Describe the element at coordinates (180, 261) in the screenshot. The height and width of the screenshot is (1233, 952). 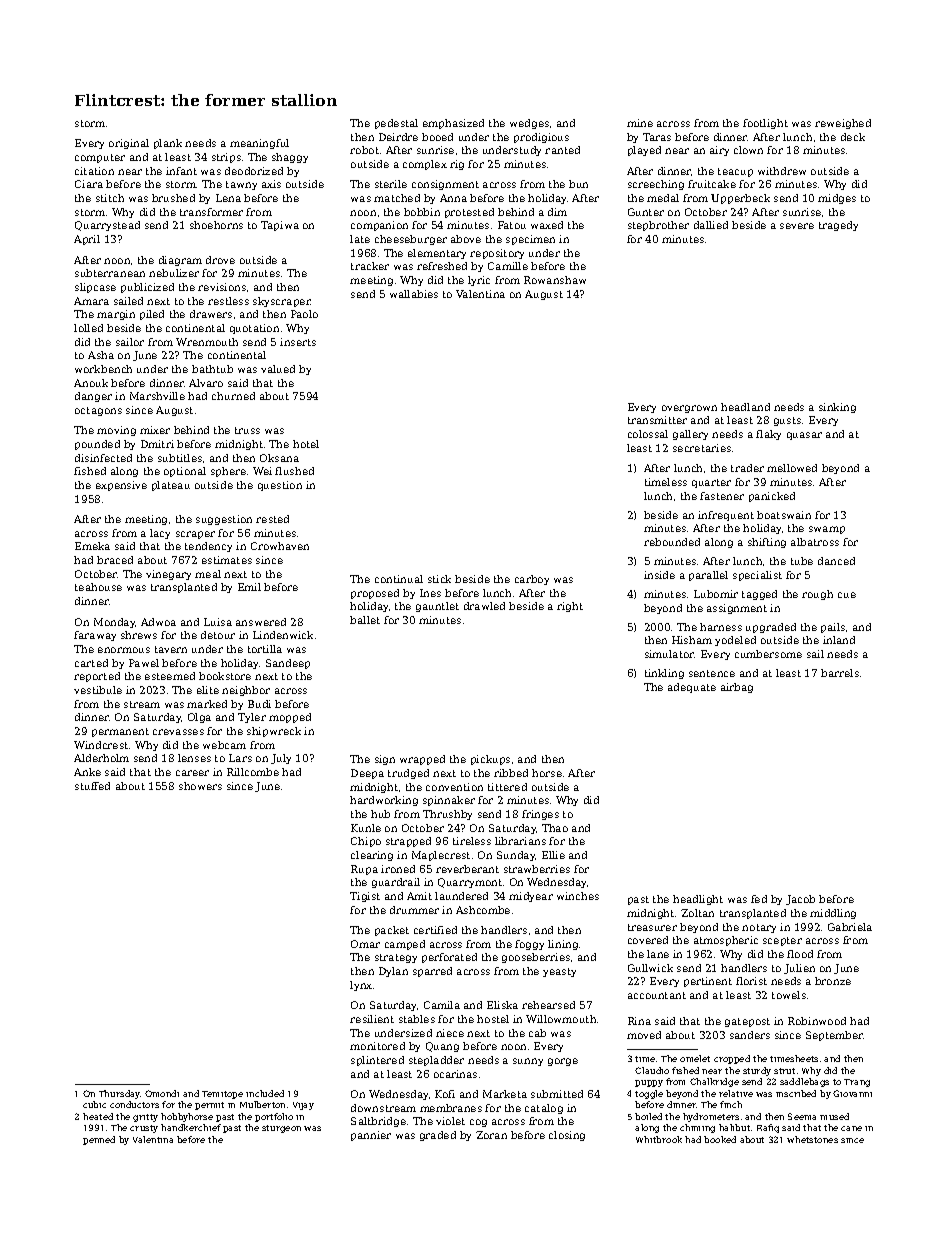
I see `diagram` at that location.
